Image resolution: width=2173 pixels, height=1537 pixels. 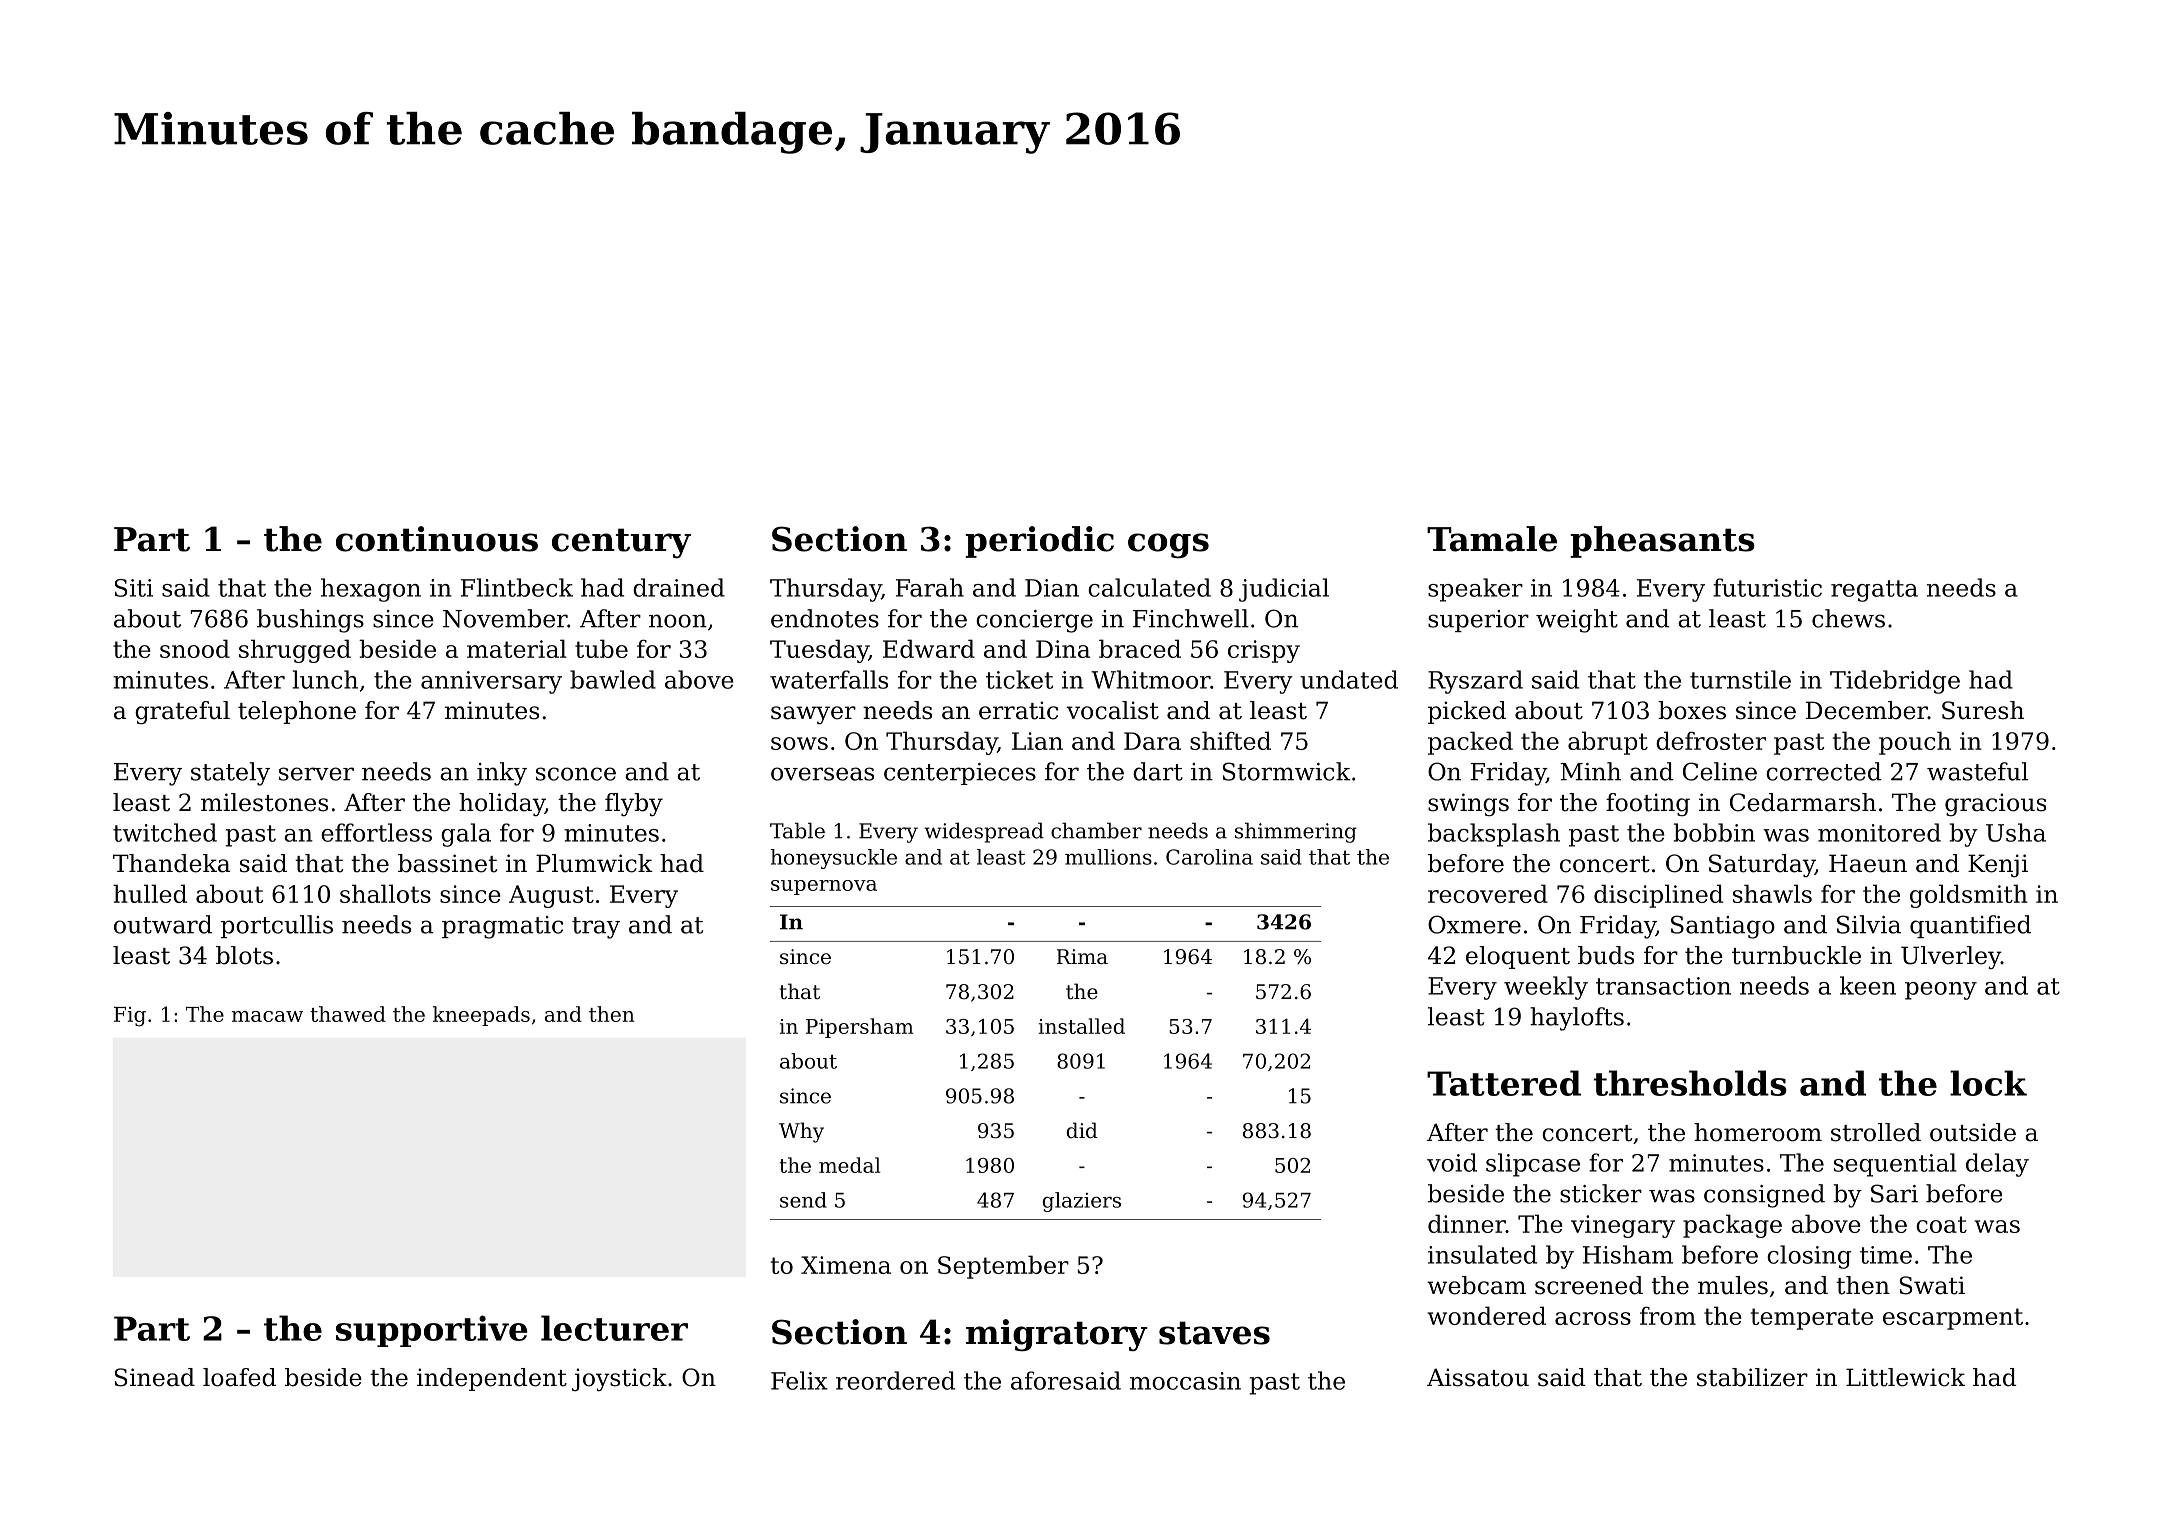 What do you see at coordinates (385, 893) in the screenshot?
I see `shallots` at bounding box center [385, 893].
